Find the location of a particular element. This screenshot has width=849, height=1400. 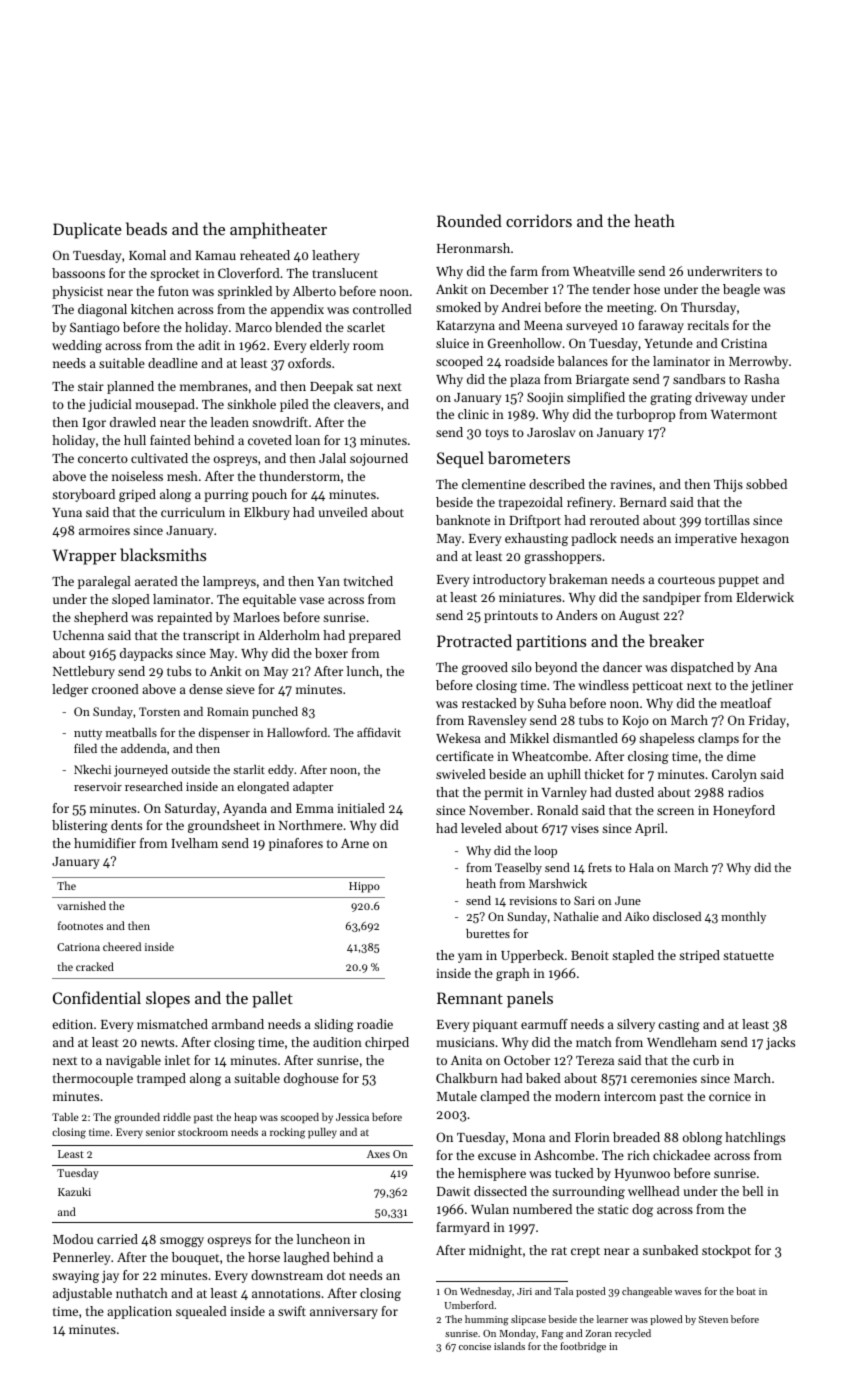

laughed is located at coordinates (307, 1258).
